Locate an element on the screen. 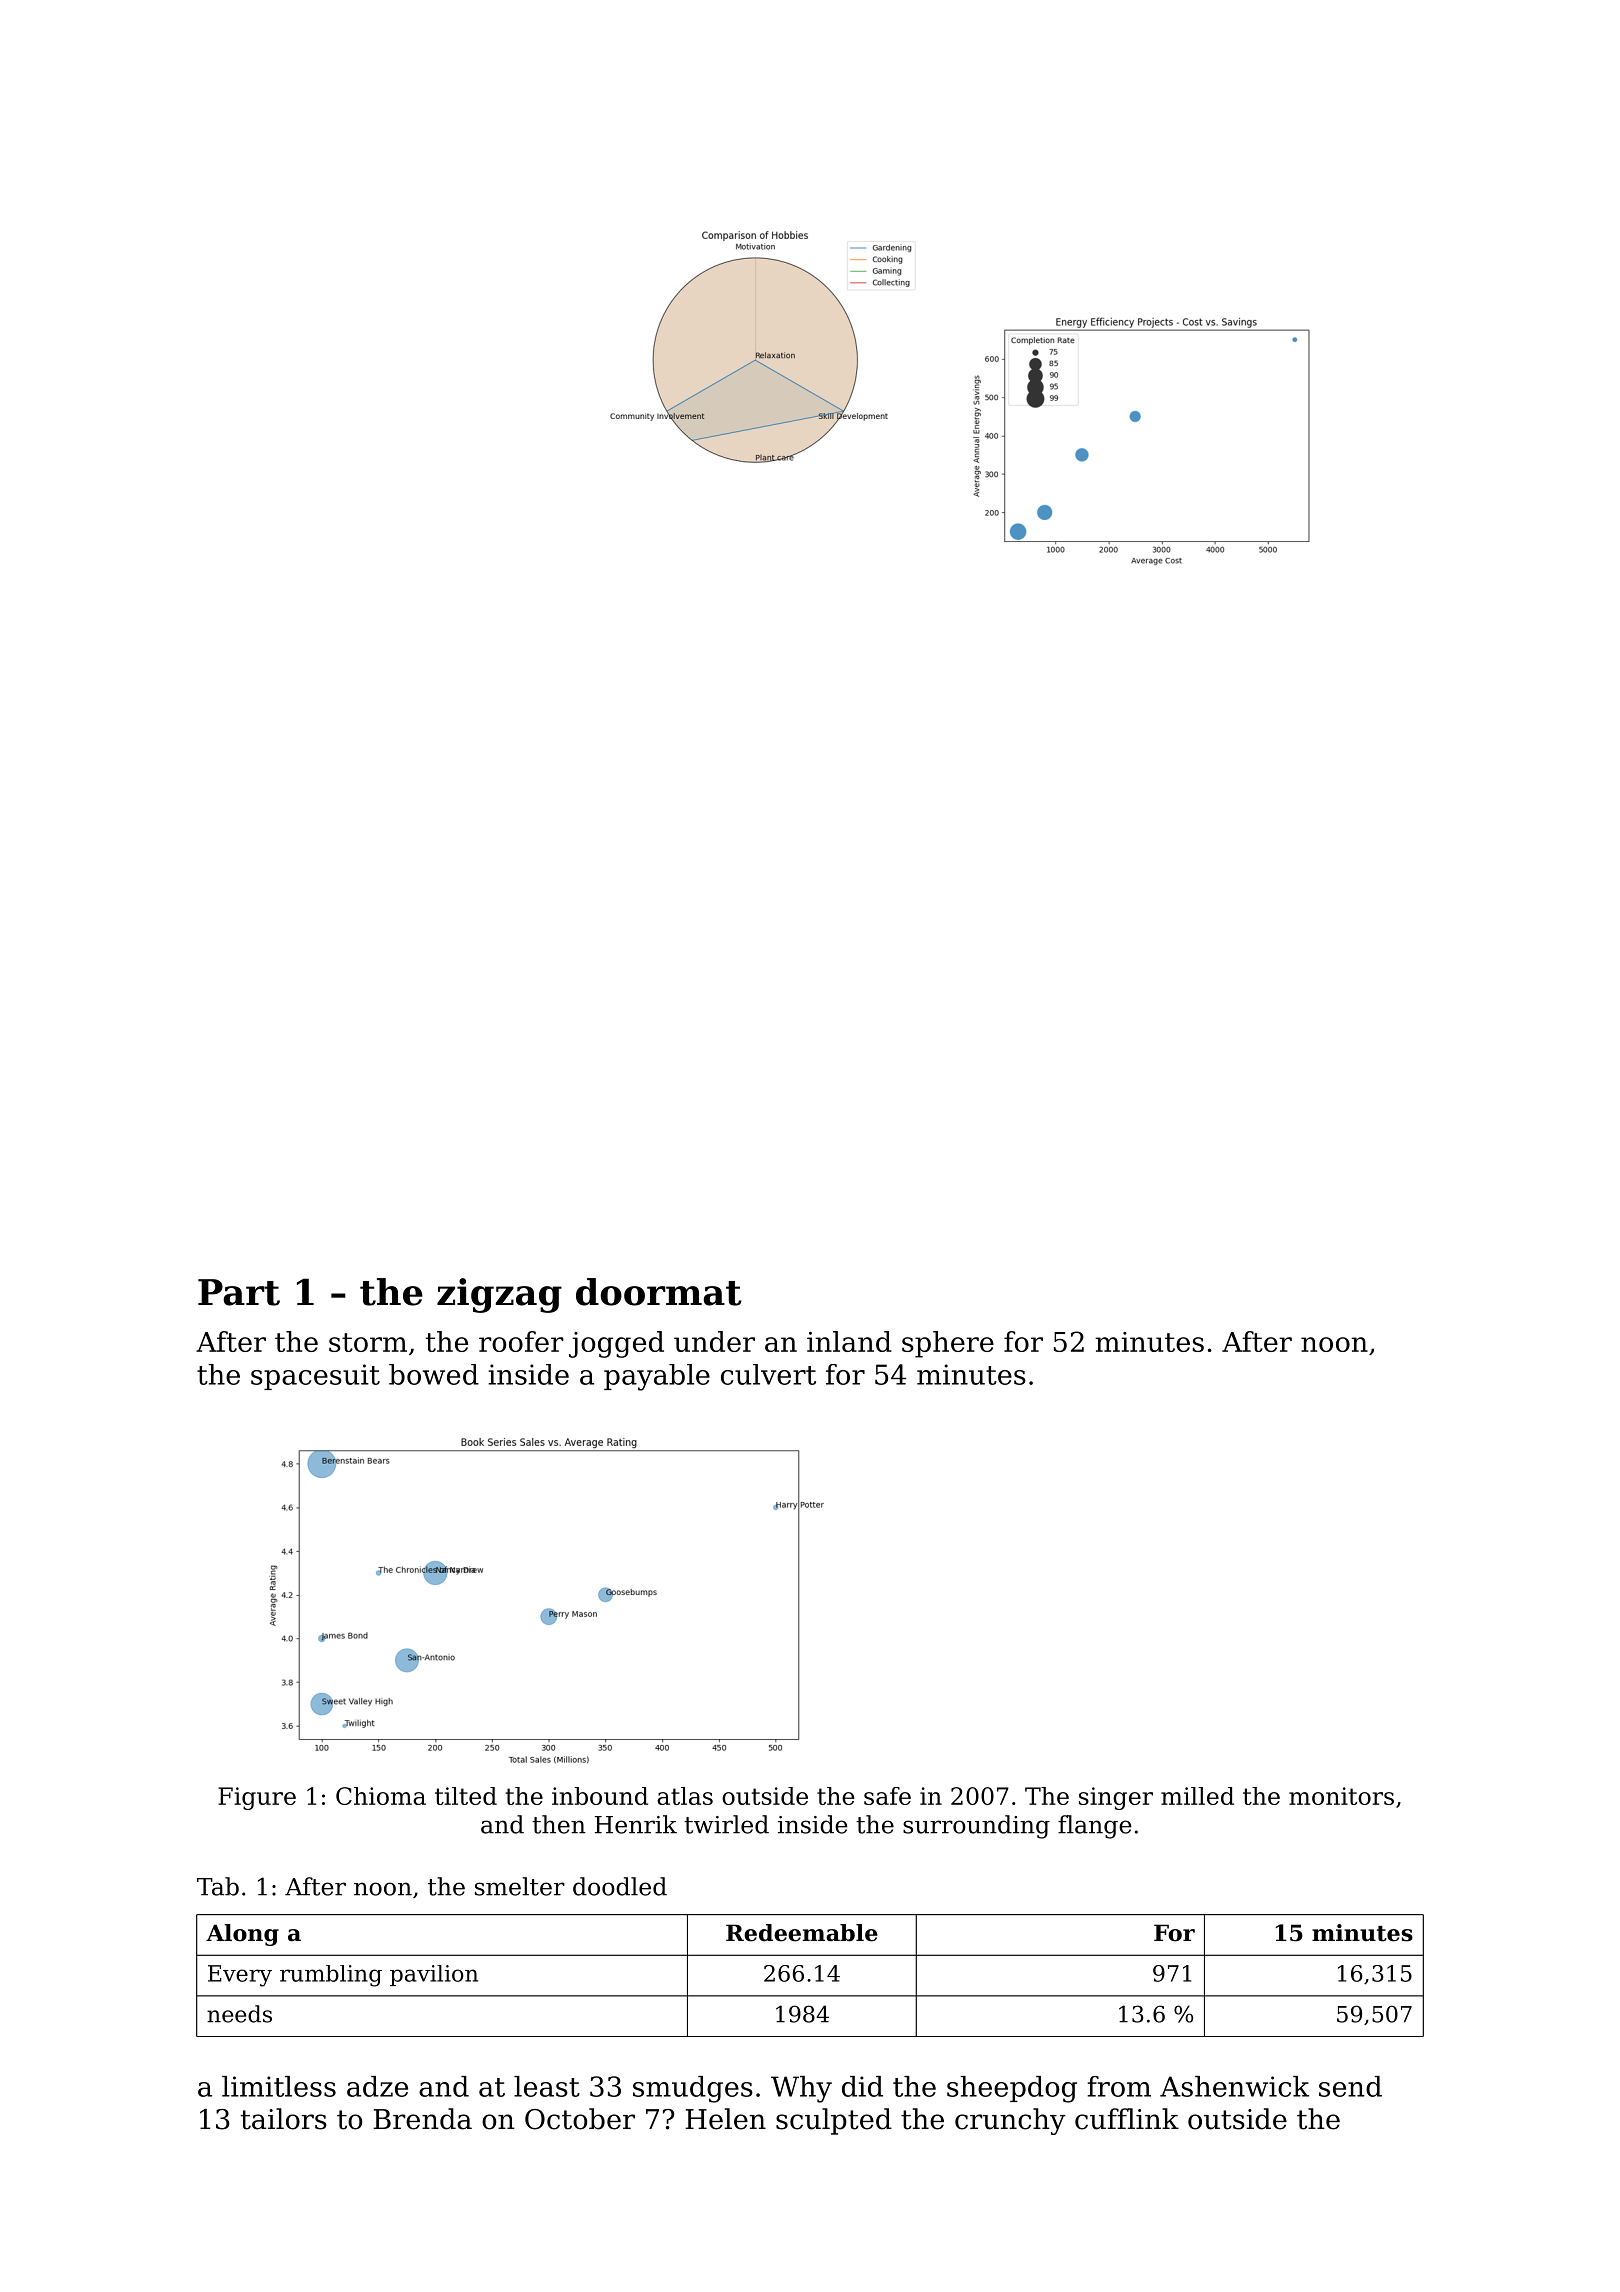  monitors is located at coordinates (1341, 1796).
